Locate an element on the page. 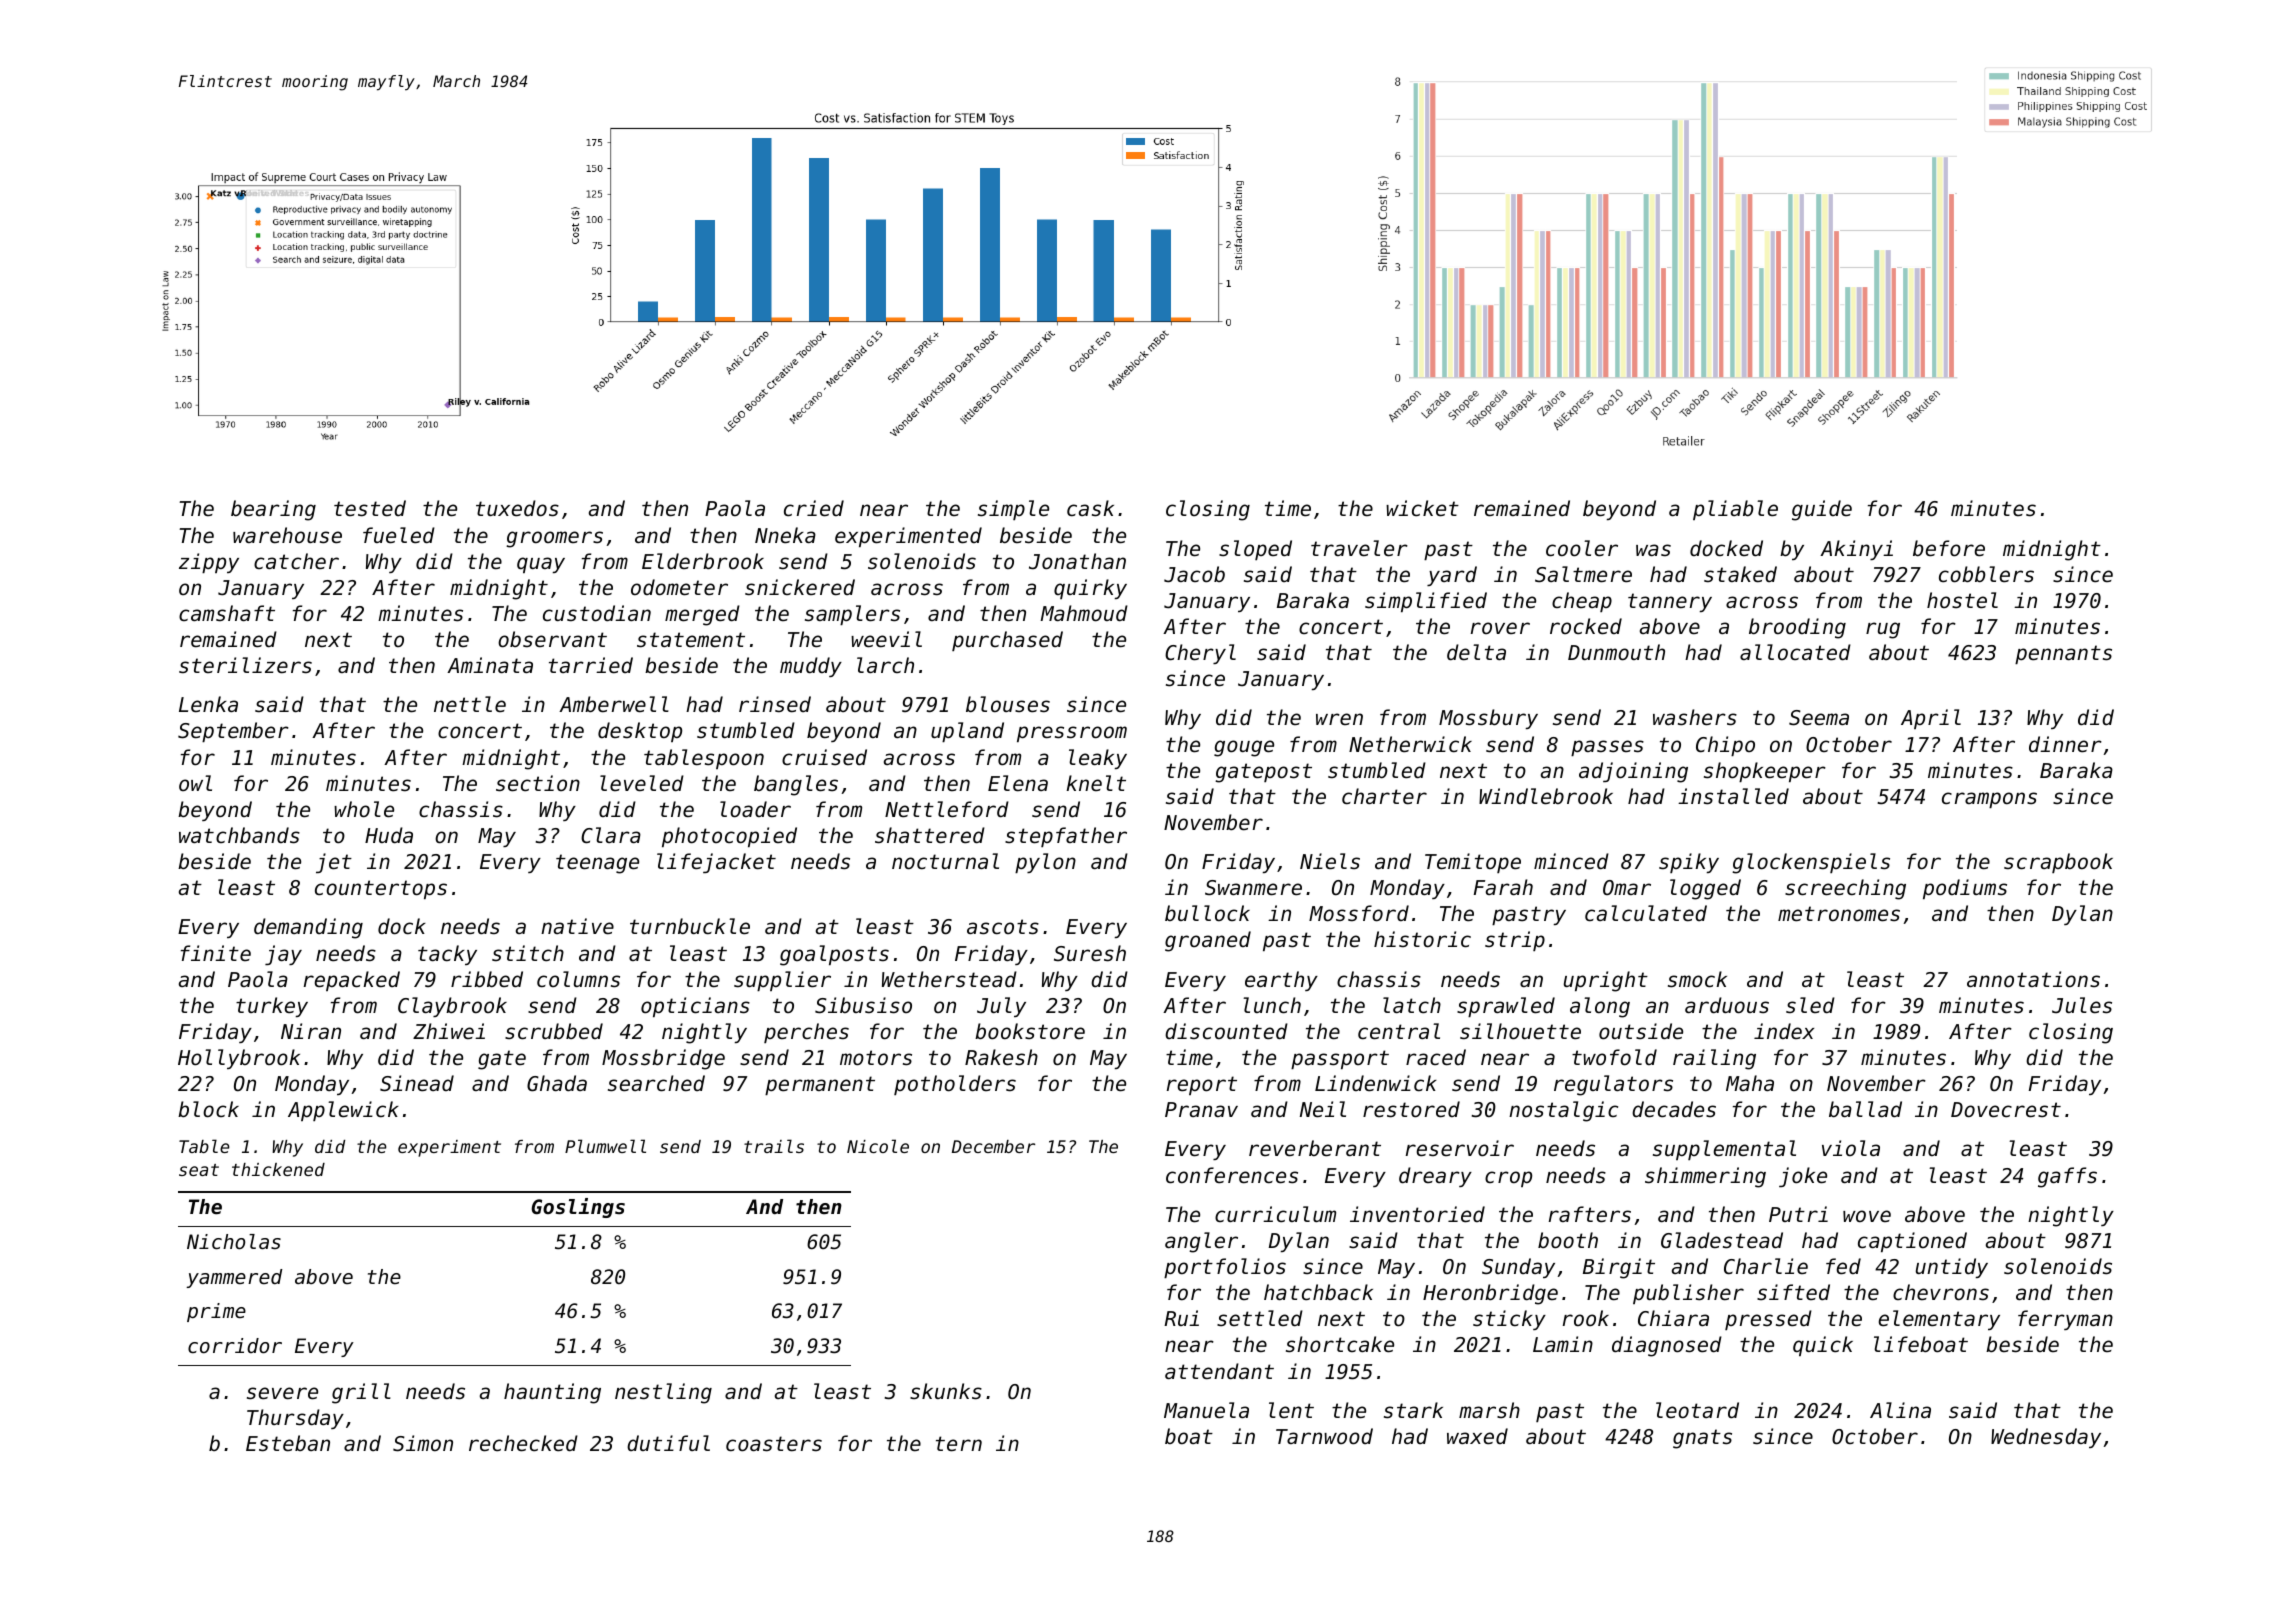 This document has height=1620, width=2292. Lamin is located at coordinates (1563, 1344).
